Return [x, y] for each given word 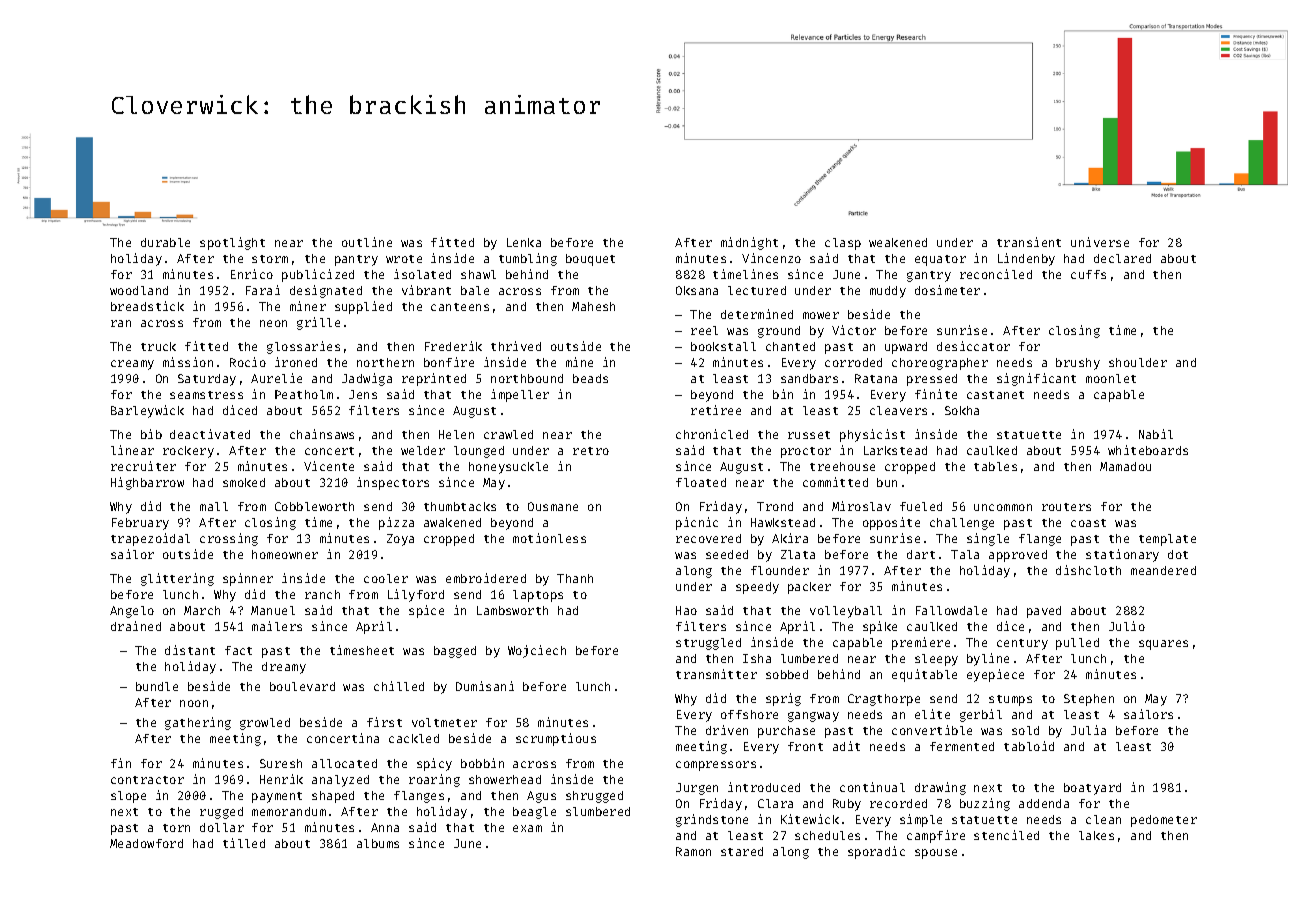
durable [165, 242]
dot [1178, 554]
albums [378, 843]
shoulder [1138, 362]
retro [591, 451]
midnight [749, 243]
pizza [396, 523]
